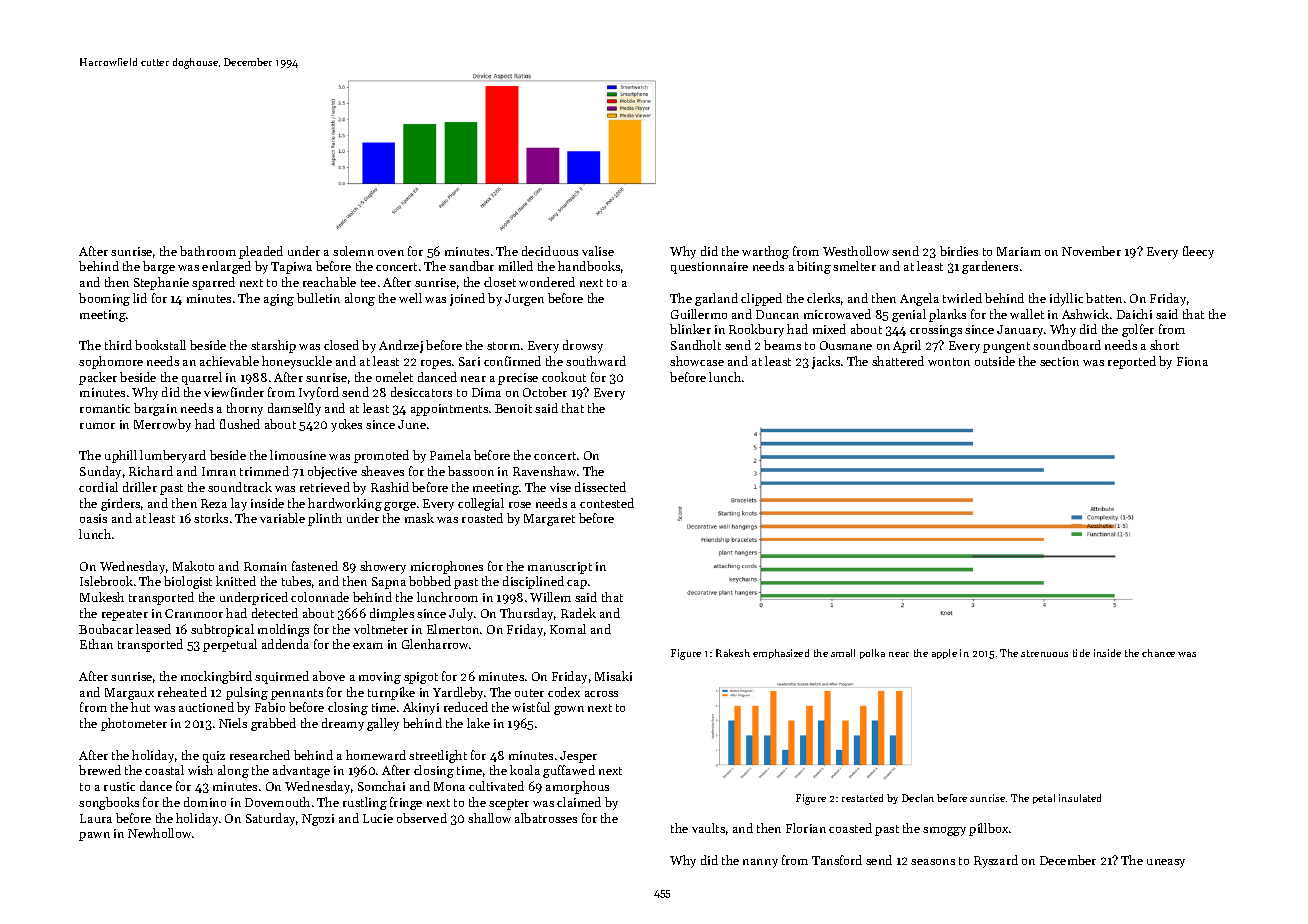 The height and width of the document is (924, 1308). Describe the element at coordinates (760, 863) in the document. I see `nanny` at that location.
